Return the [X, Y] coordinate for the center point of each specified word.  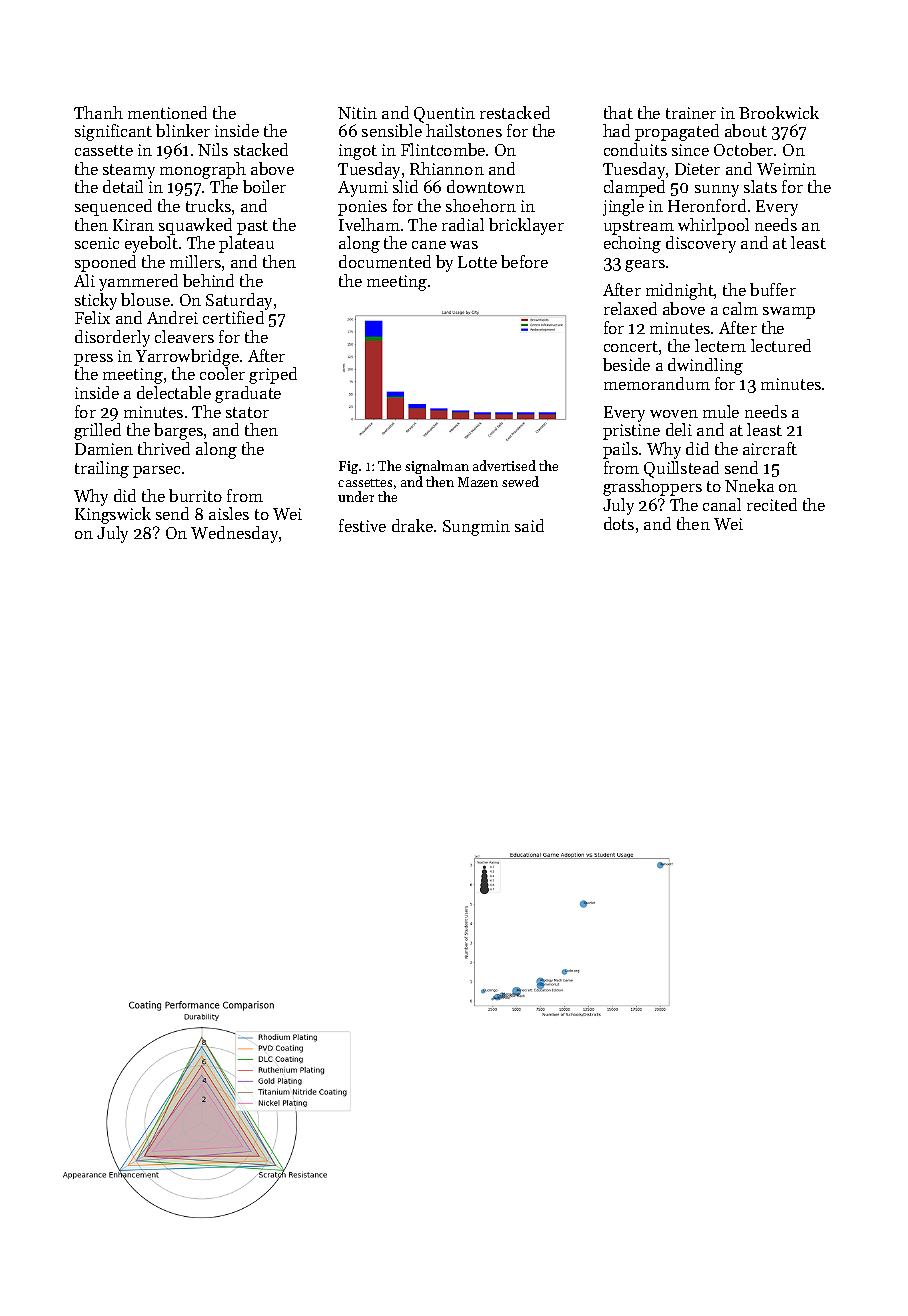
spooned [105, 263]
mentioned [167, 112]
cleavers [184, 336]
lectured [781, 345]
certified [233, 317]
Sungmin [476, 528]
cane [429, 245]
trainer [691, 113]
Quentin [444, 115]
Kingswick [113, 515]
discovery [701, 244]
